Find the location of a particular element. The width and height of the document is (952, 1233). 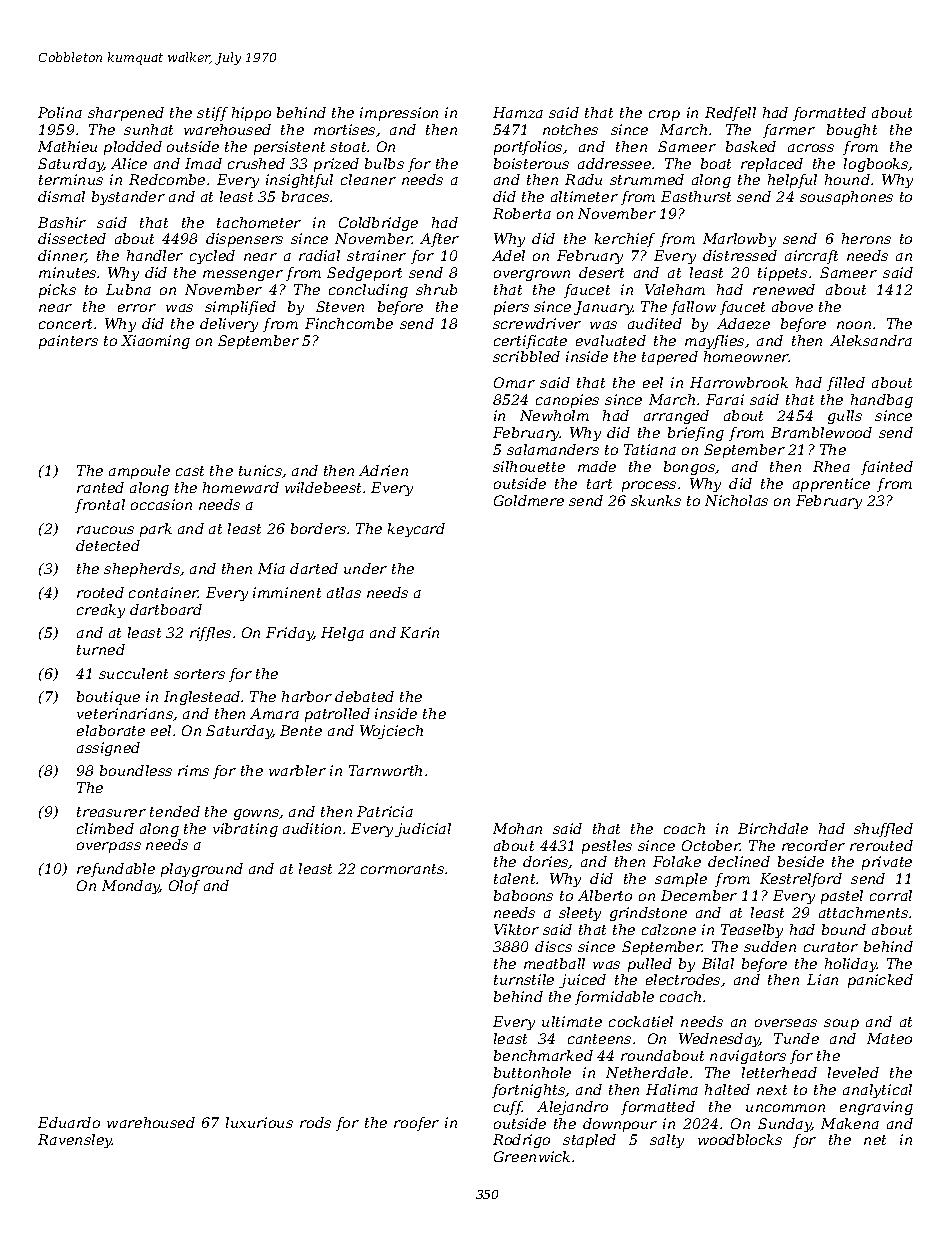

Bilal is located at coordinates (718, 963).
